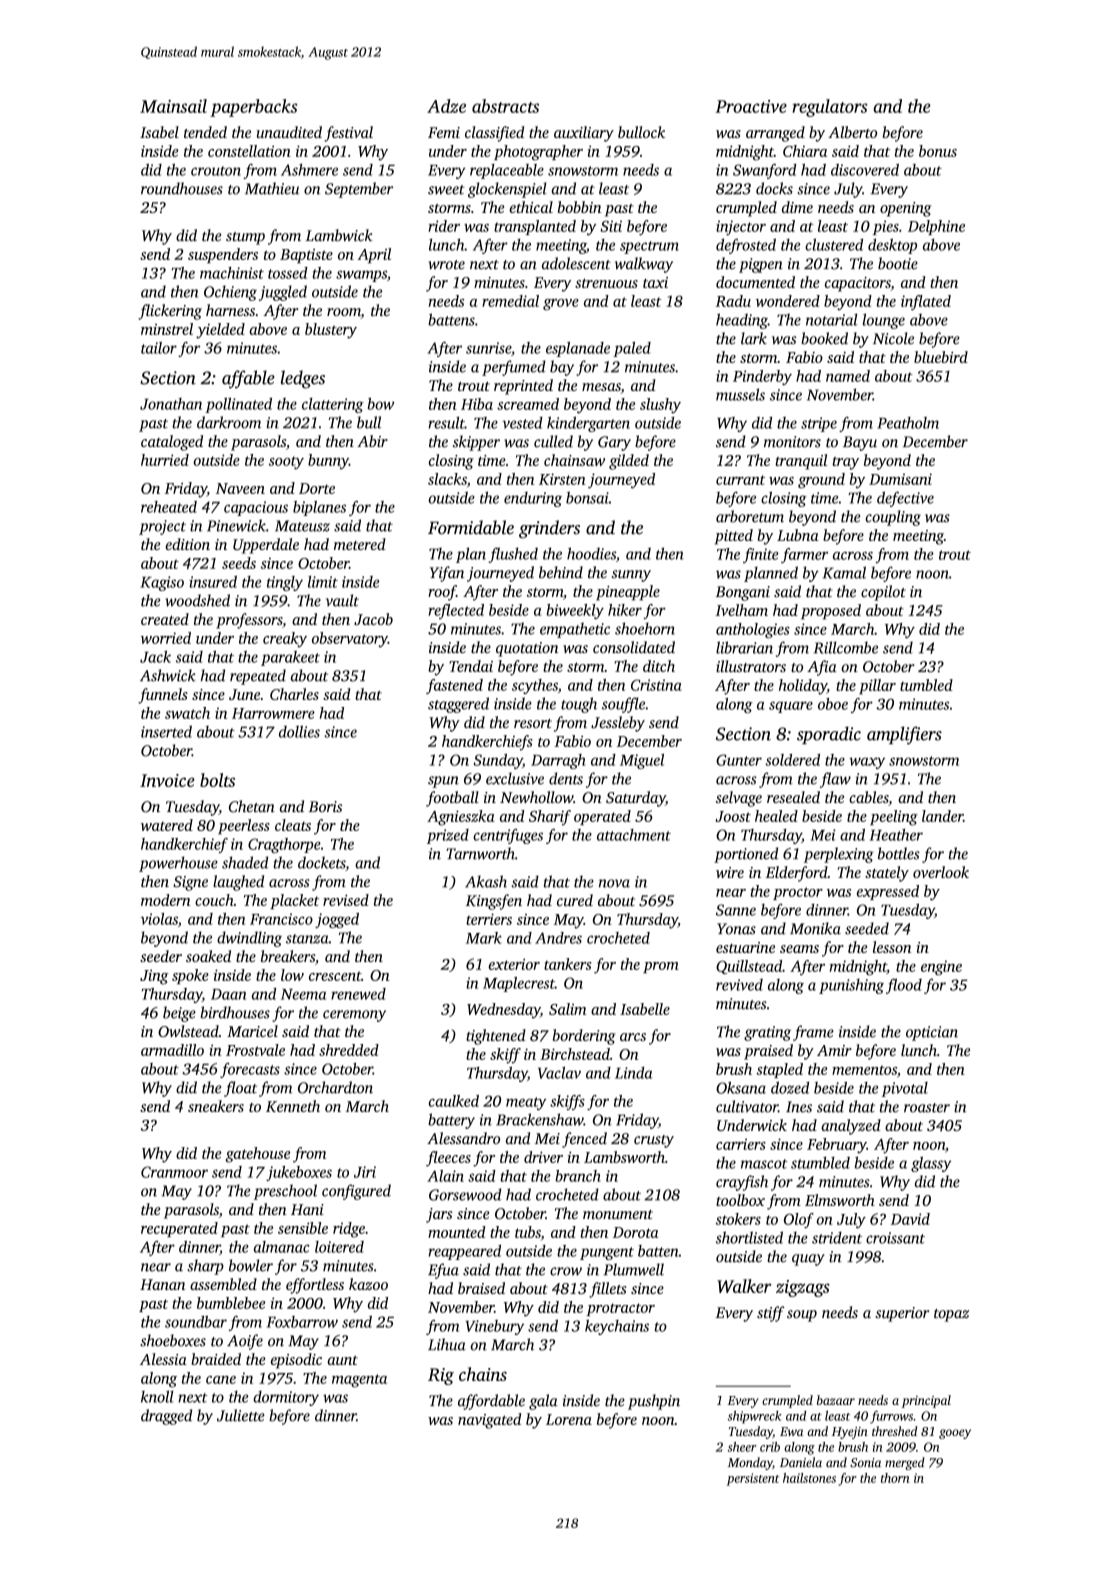 This page has height=1573, width=1112. I want to click on holiday, so click(803, 687).
